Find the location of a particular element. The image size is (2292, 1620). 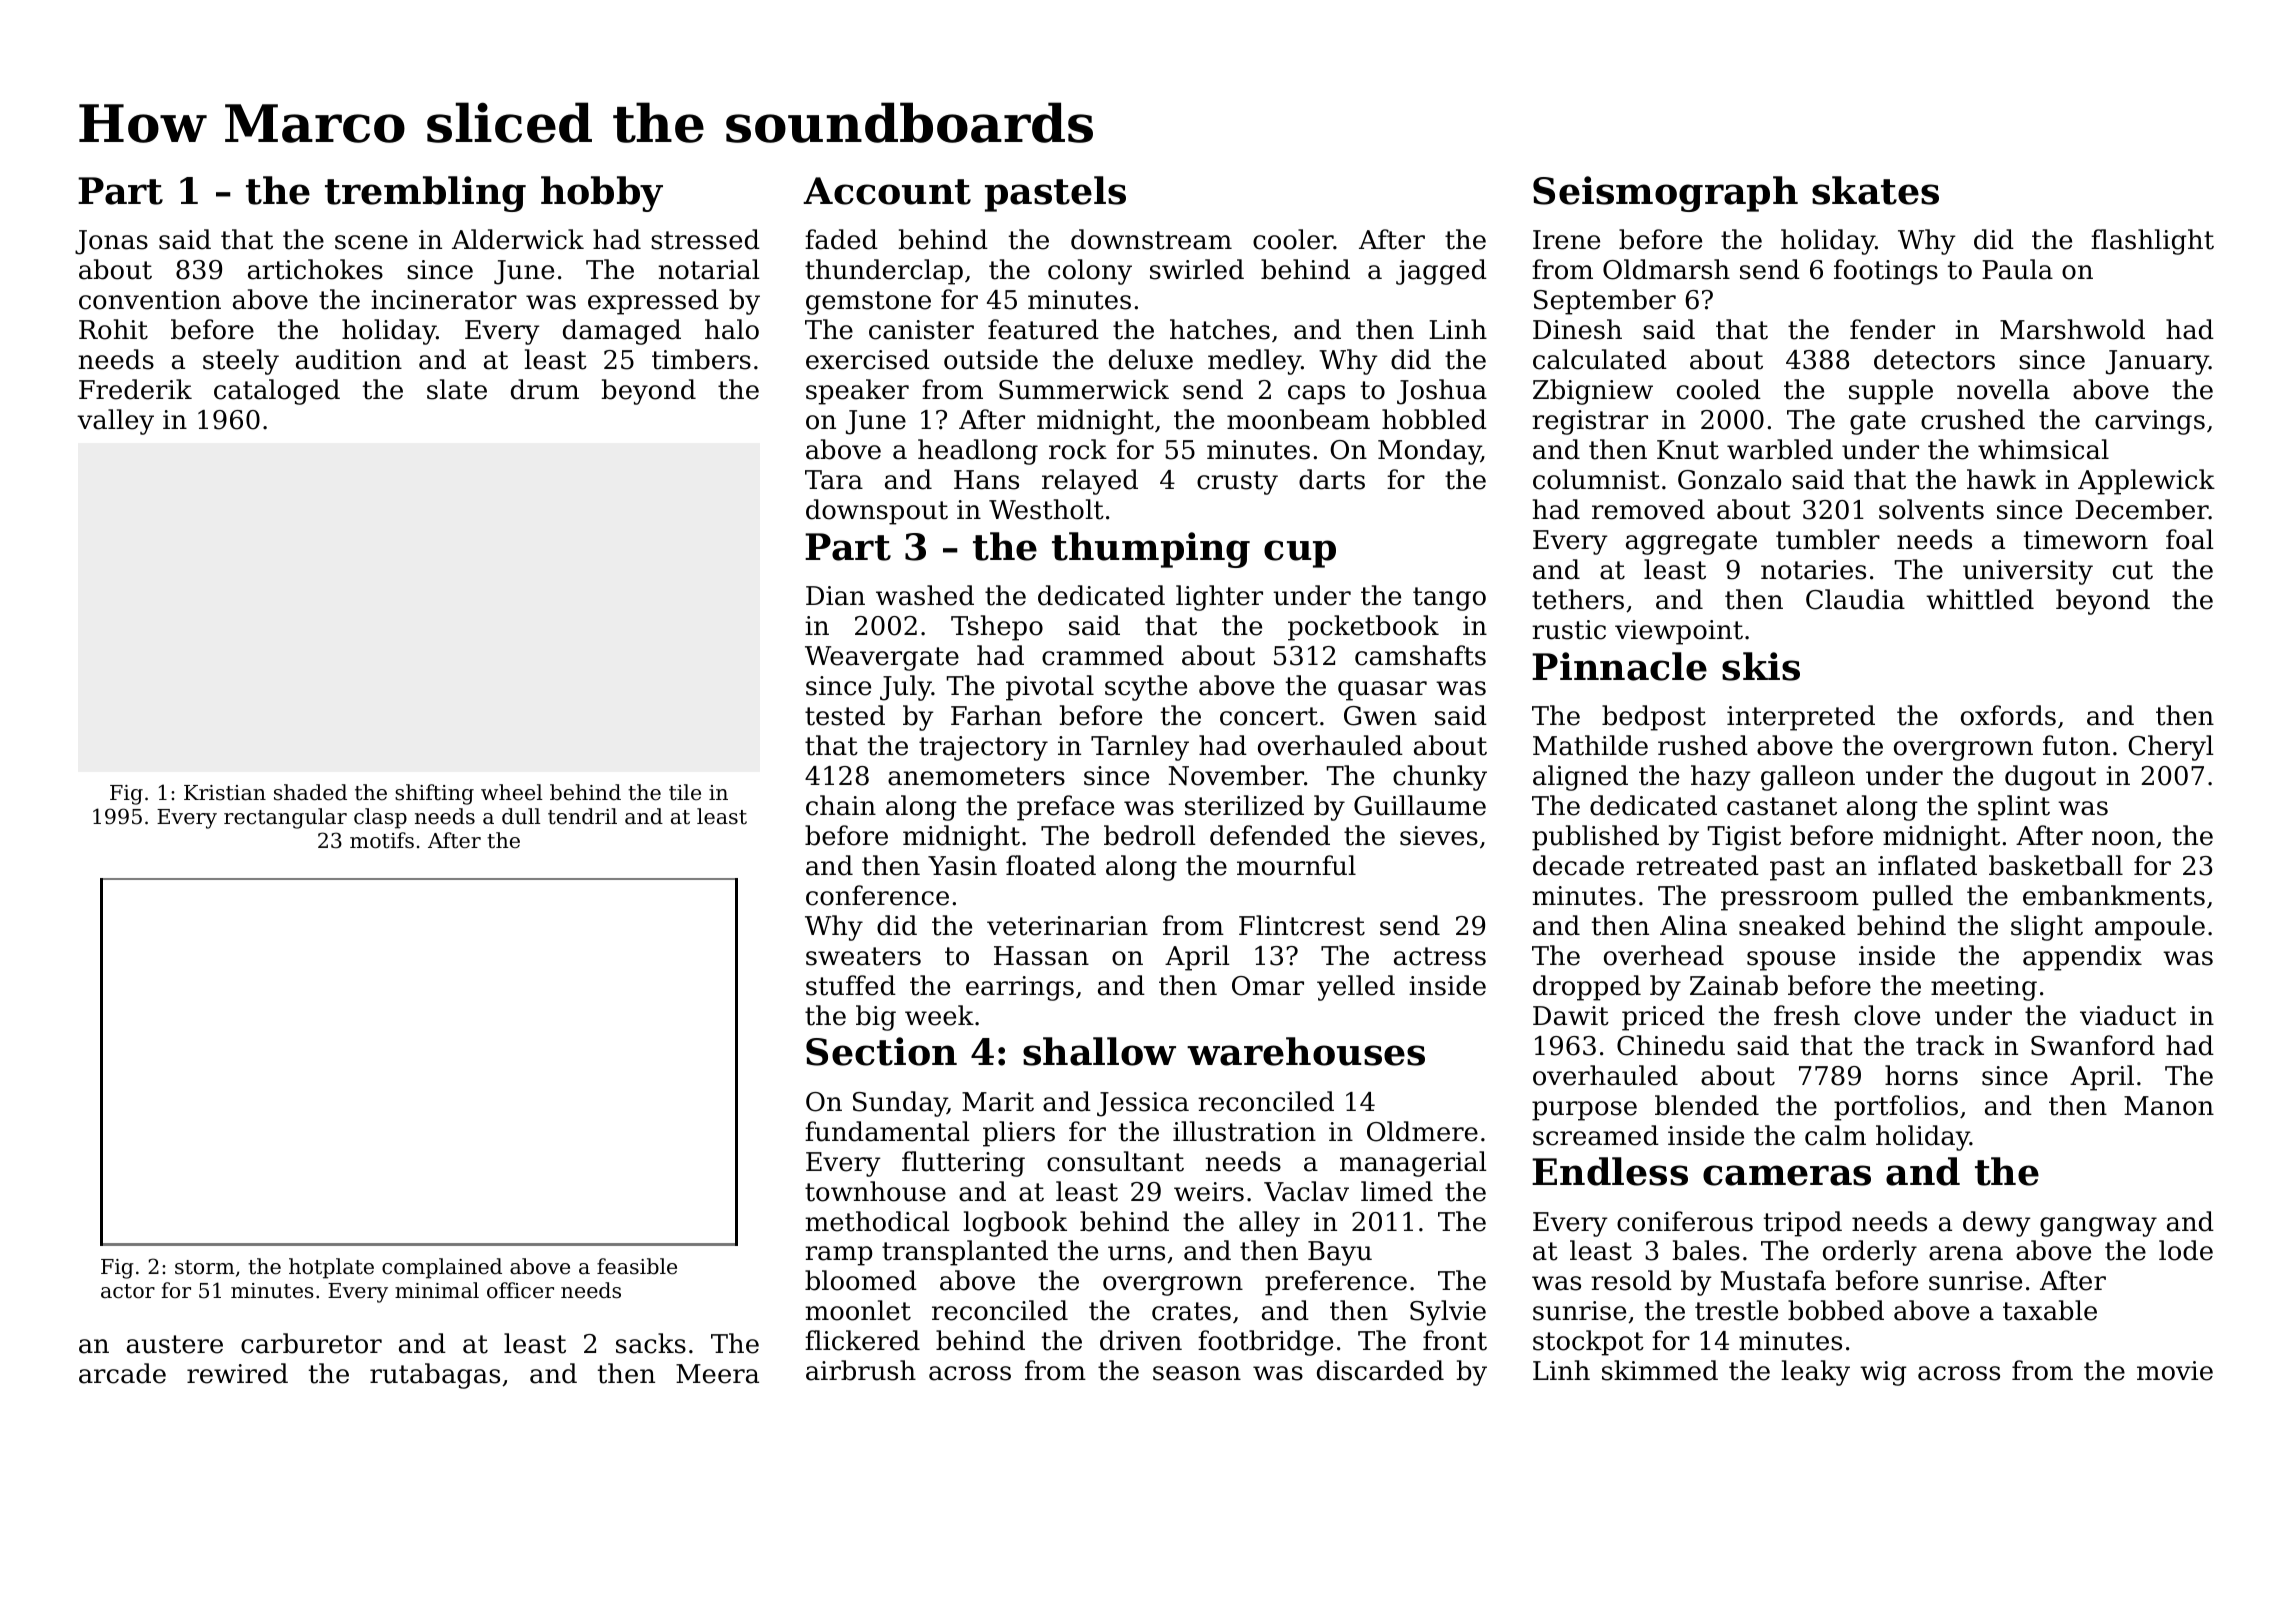

Paula is located at coordinates (2017, 269).
